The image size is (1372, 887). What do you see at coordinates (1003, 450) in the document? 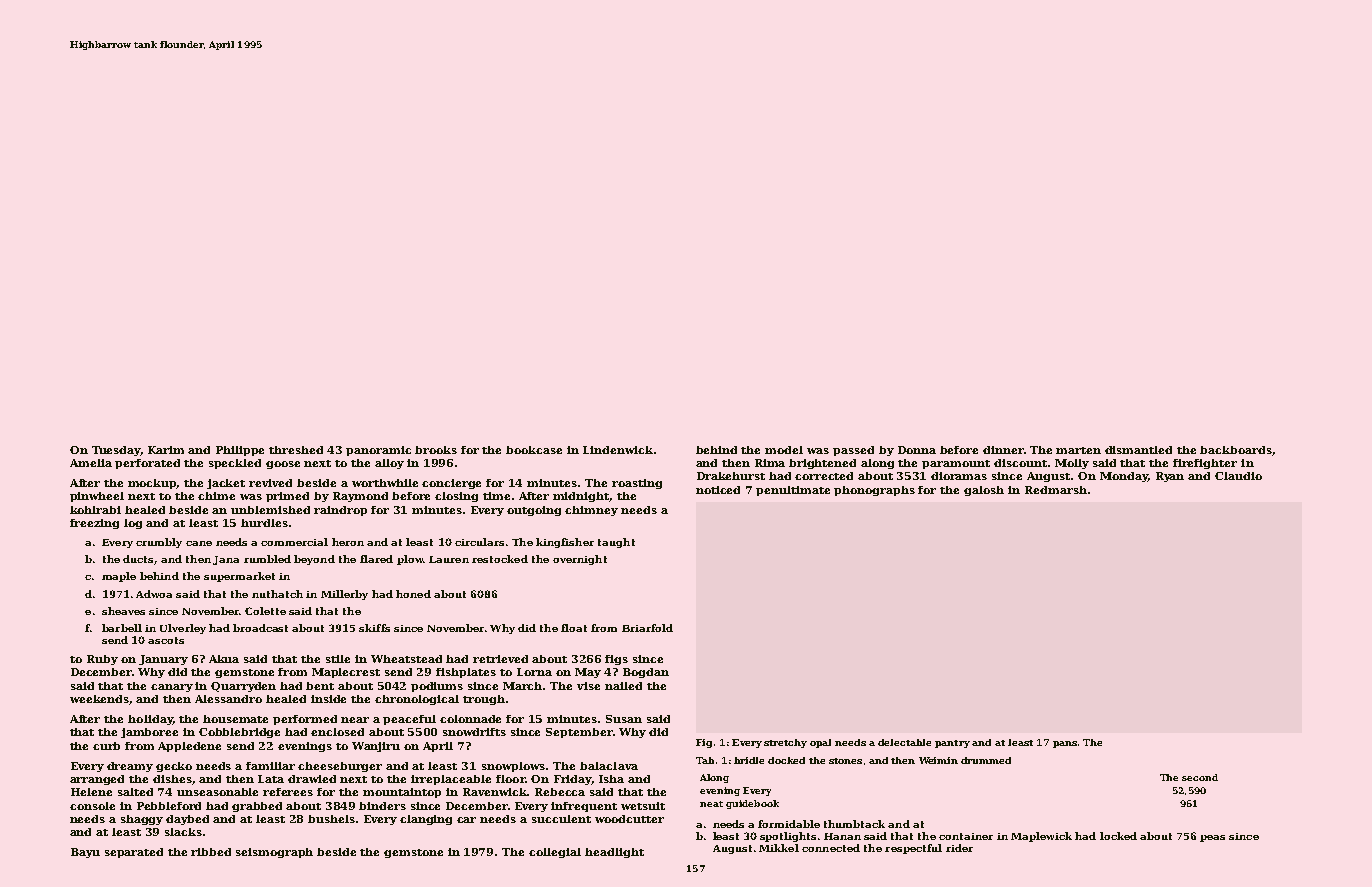
I see `dinner` at bounding box center [1003, 450].
